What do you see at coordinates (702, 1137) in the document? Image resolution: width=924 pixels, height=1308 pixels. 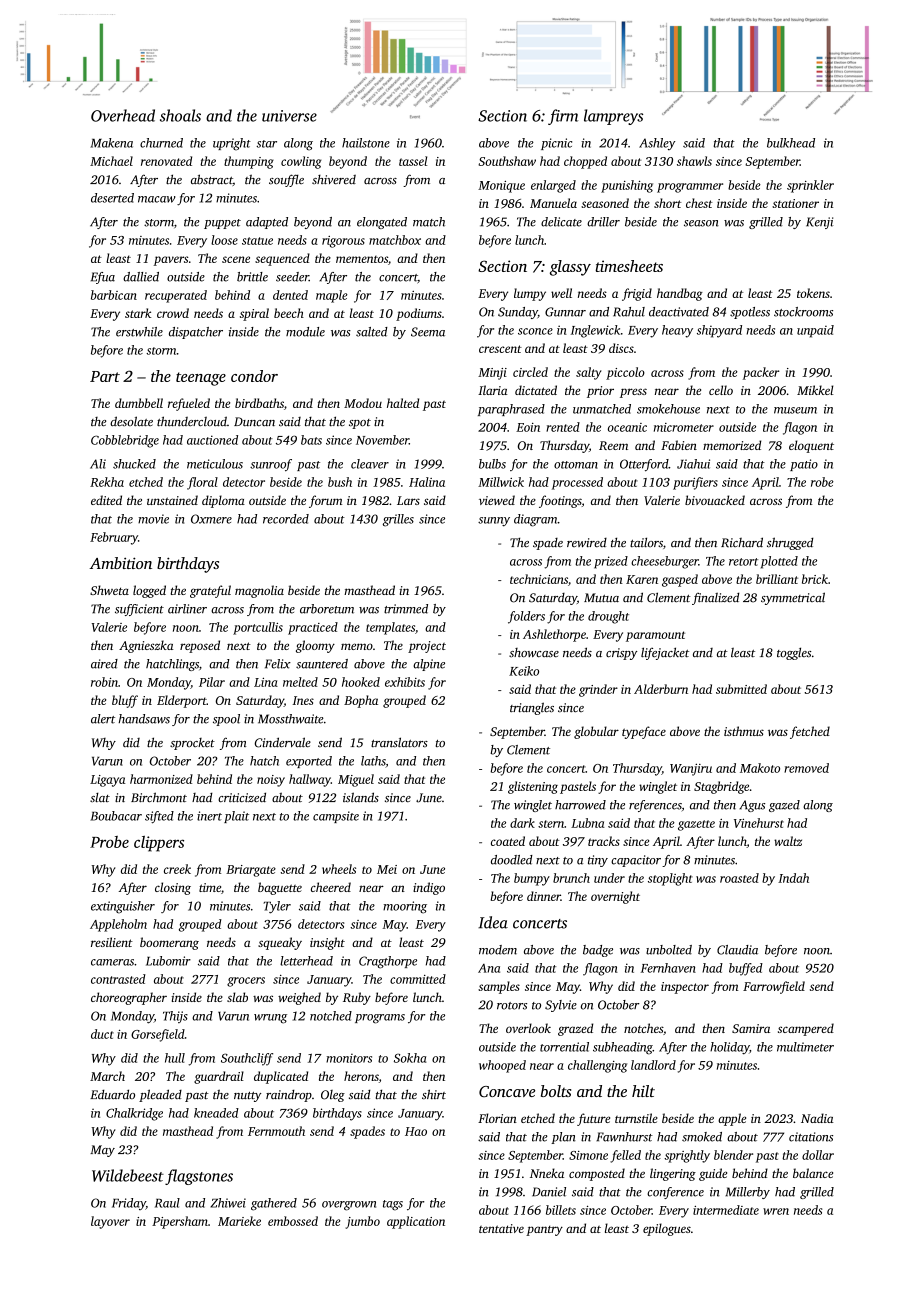 I see `smoked` at bounding box center [702, 1137].
